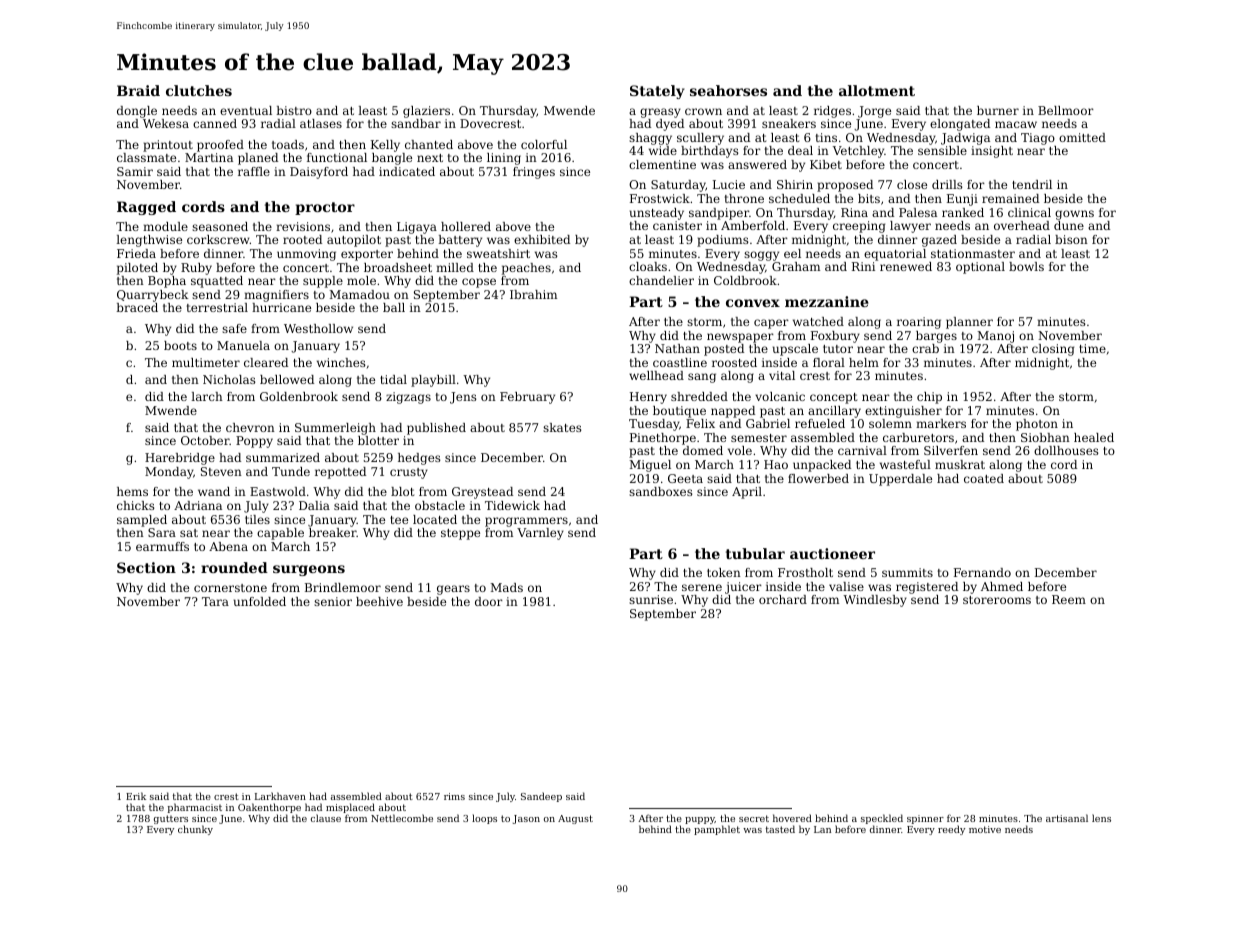 This document has width=1233, height=952. What do you see at coordinates (747, 493) in the document?
I see `April` at bounding box center [747, 493].
